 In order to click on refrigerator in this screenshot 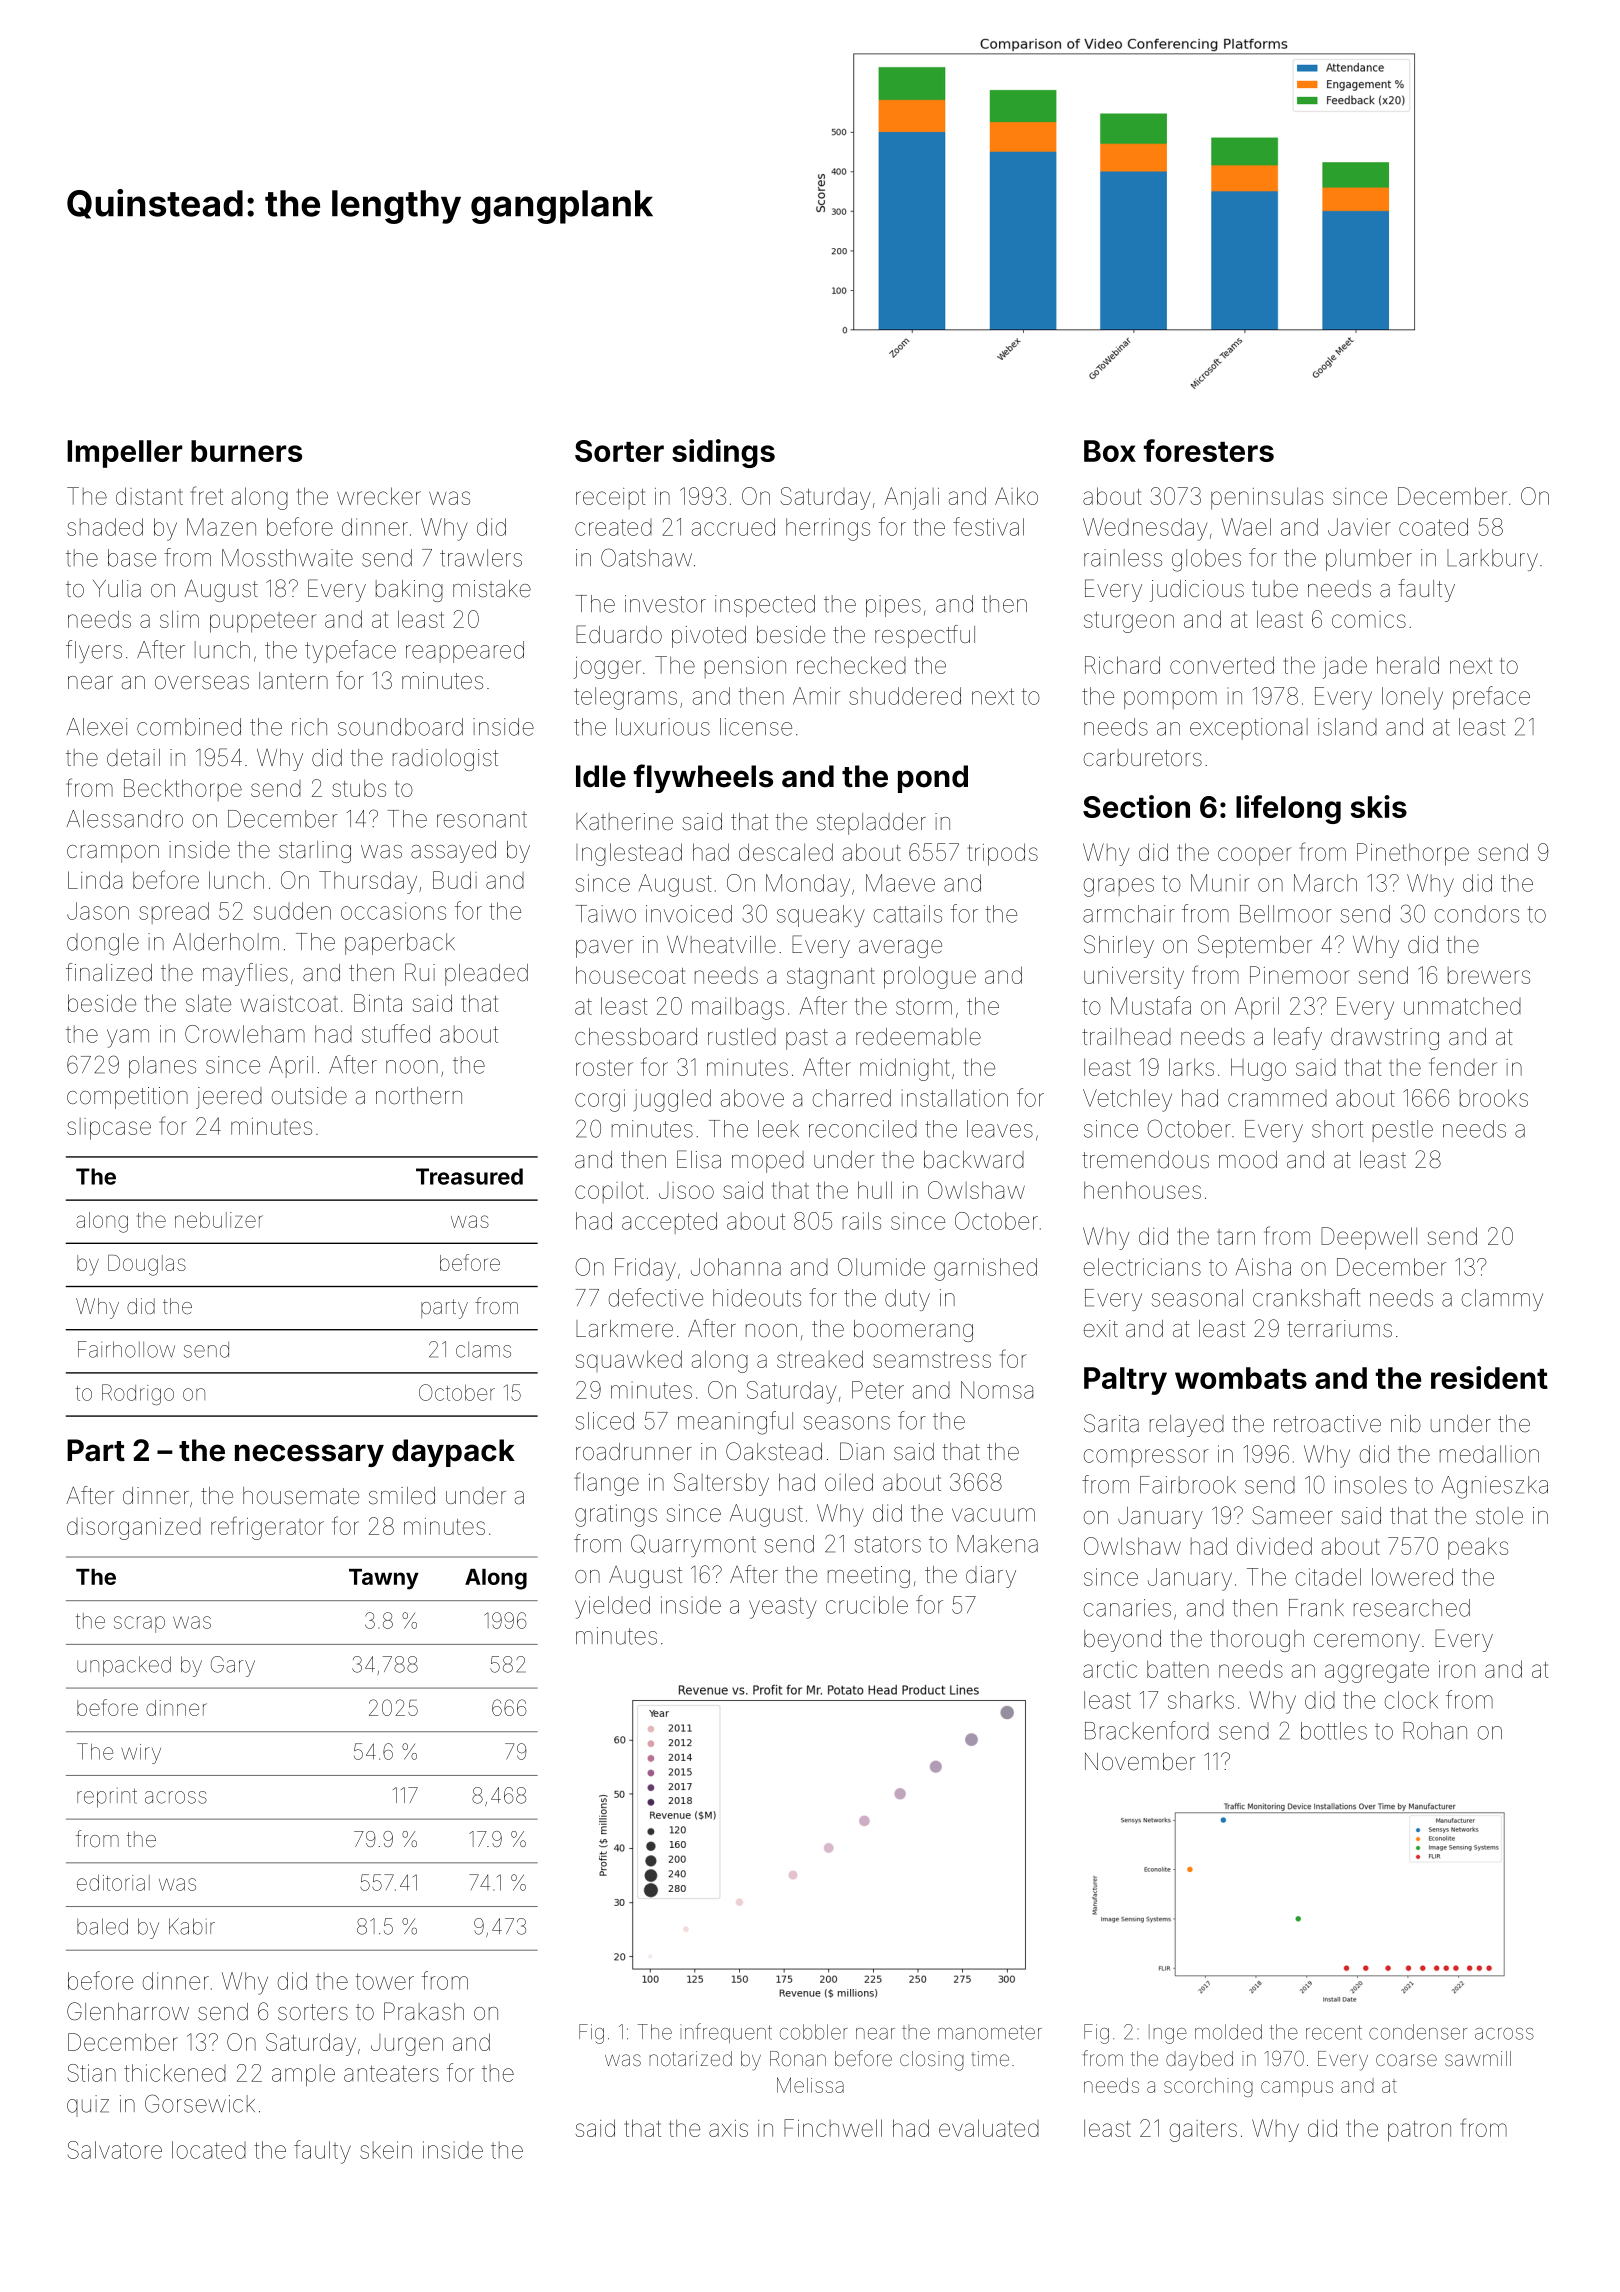, I will do `click(267, 1528)`.
